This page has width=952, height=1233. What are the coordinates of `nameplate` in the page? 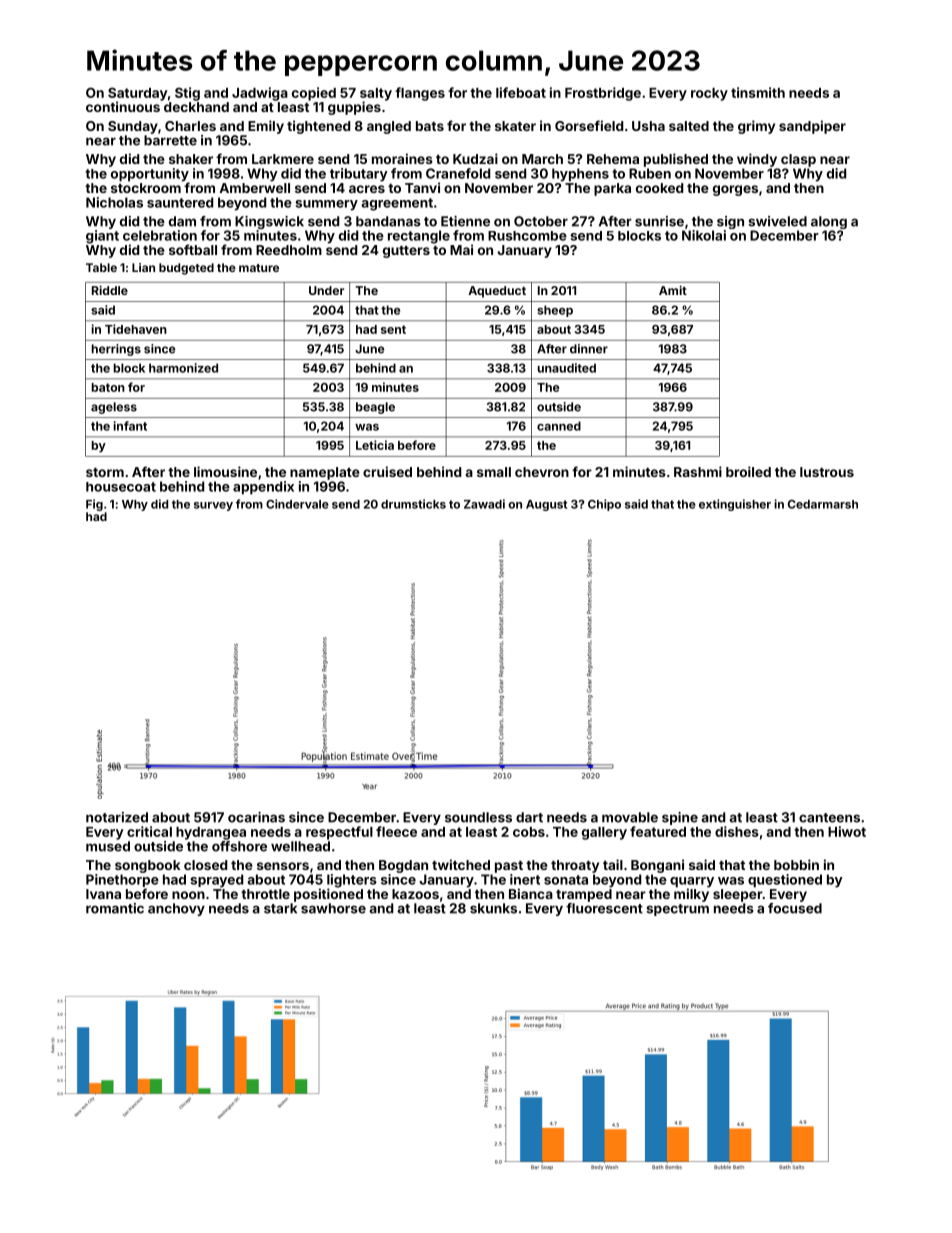 It's located at (325, 473).
